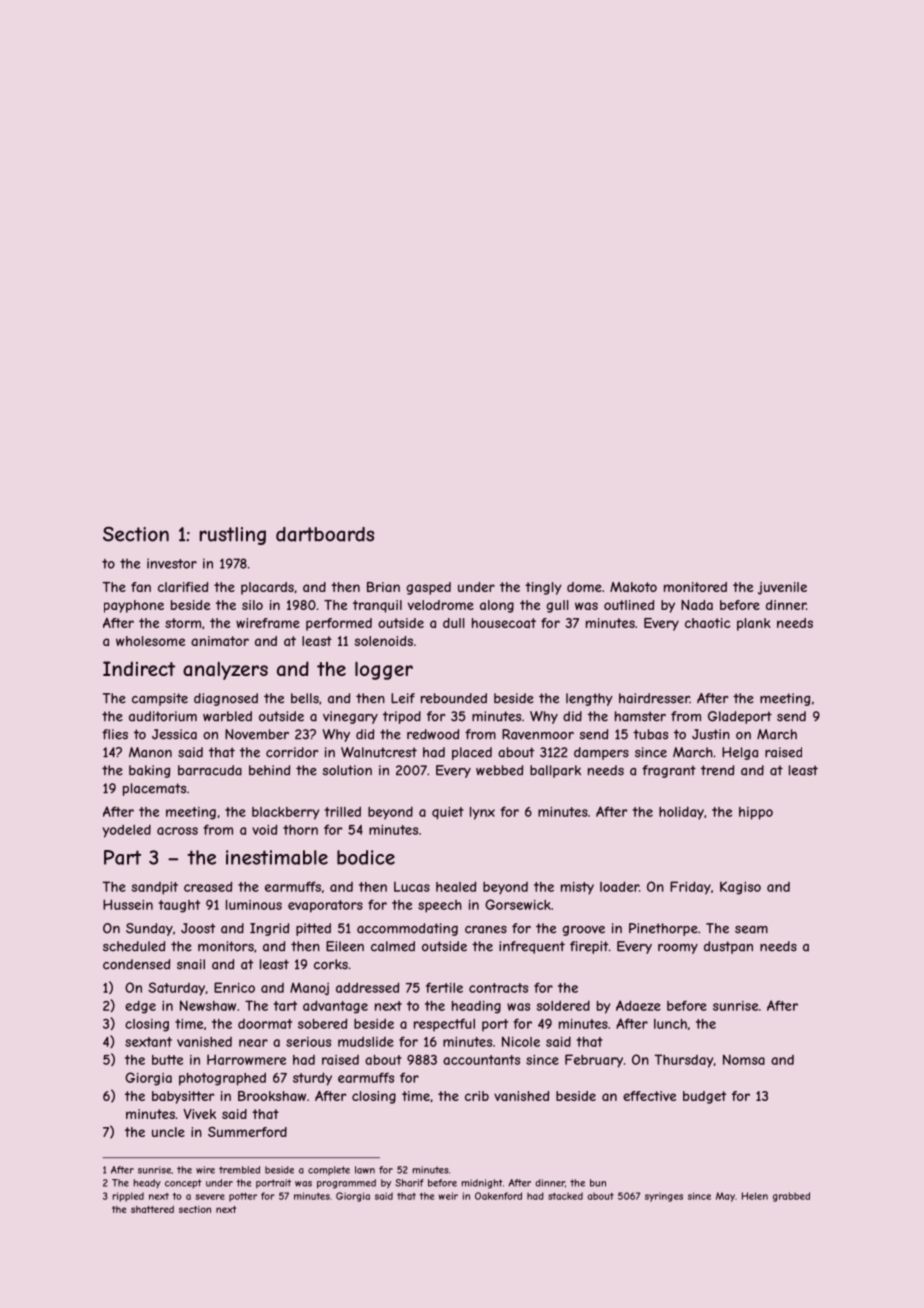 The image size is (924, 1308). I want to click on corks, so click(331, 964).
